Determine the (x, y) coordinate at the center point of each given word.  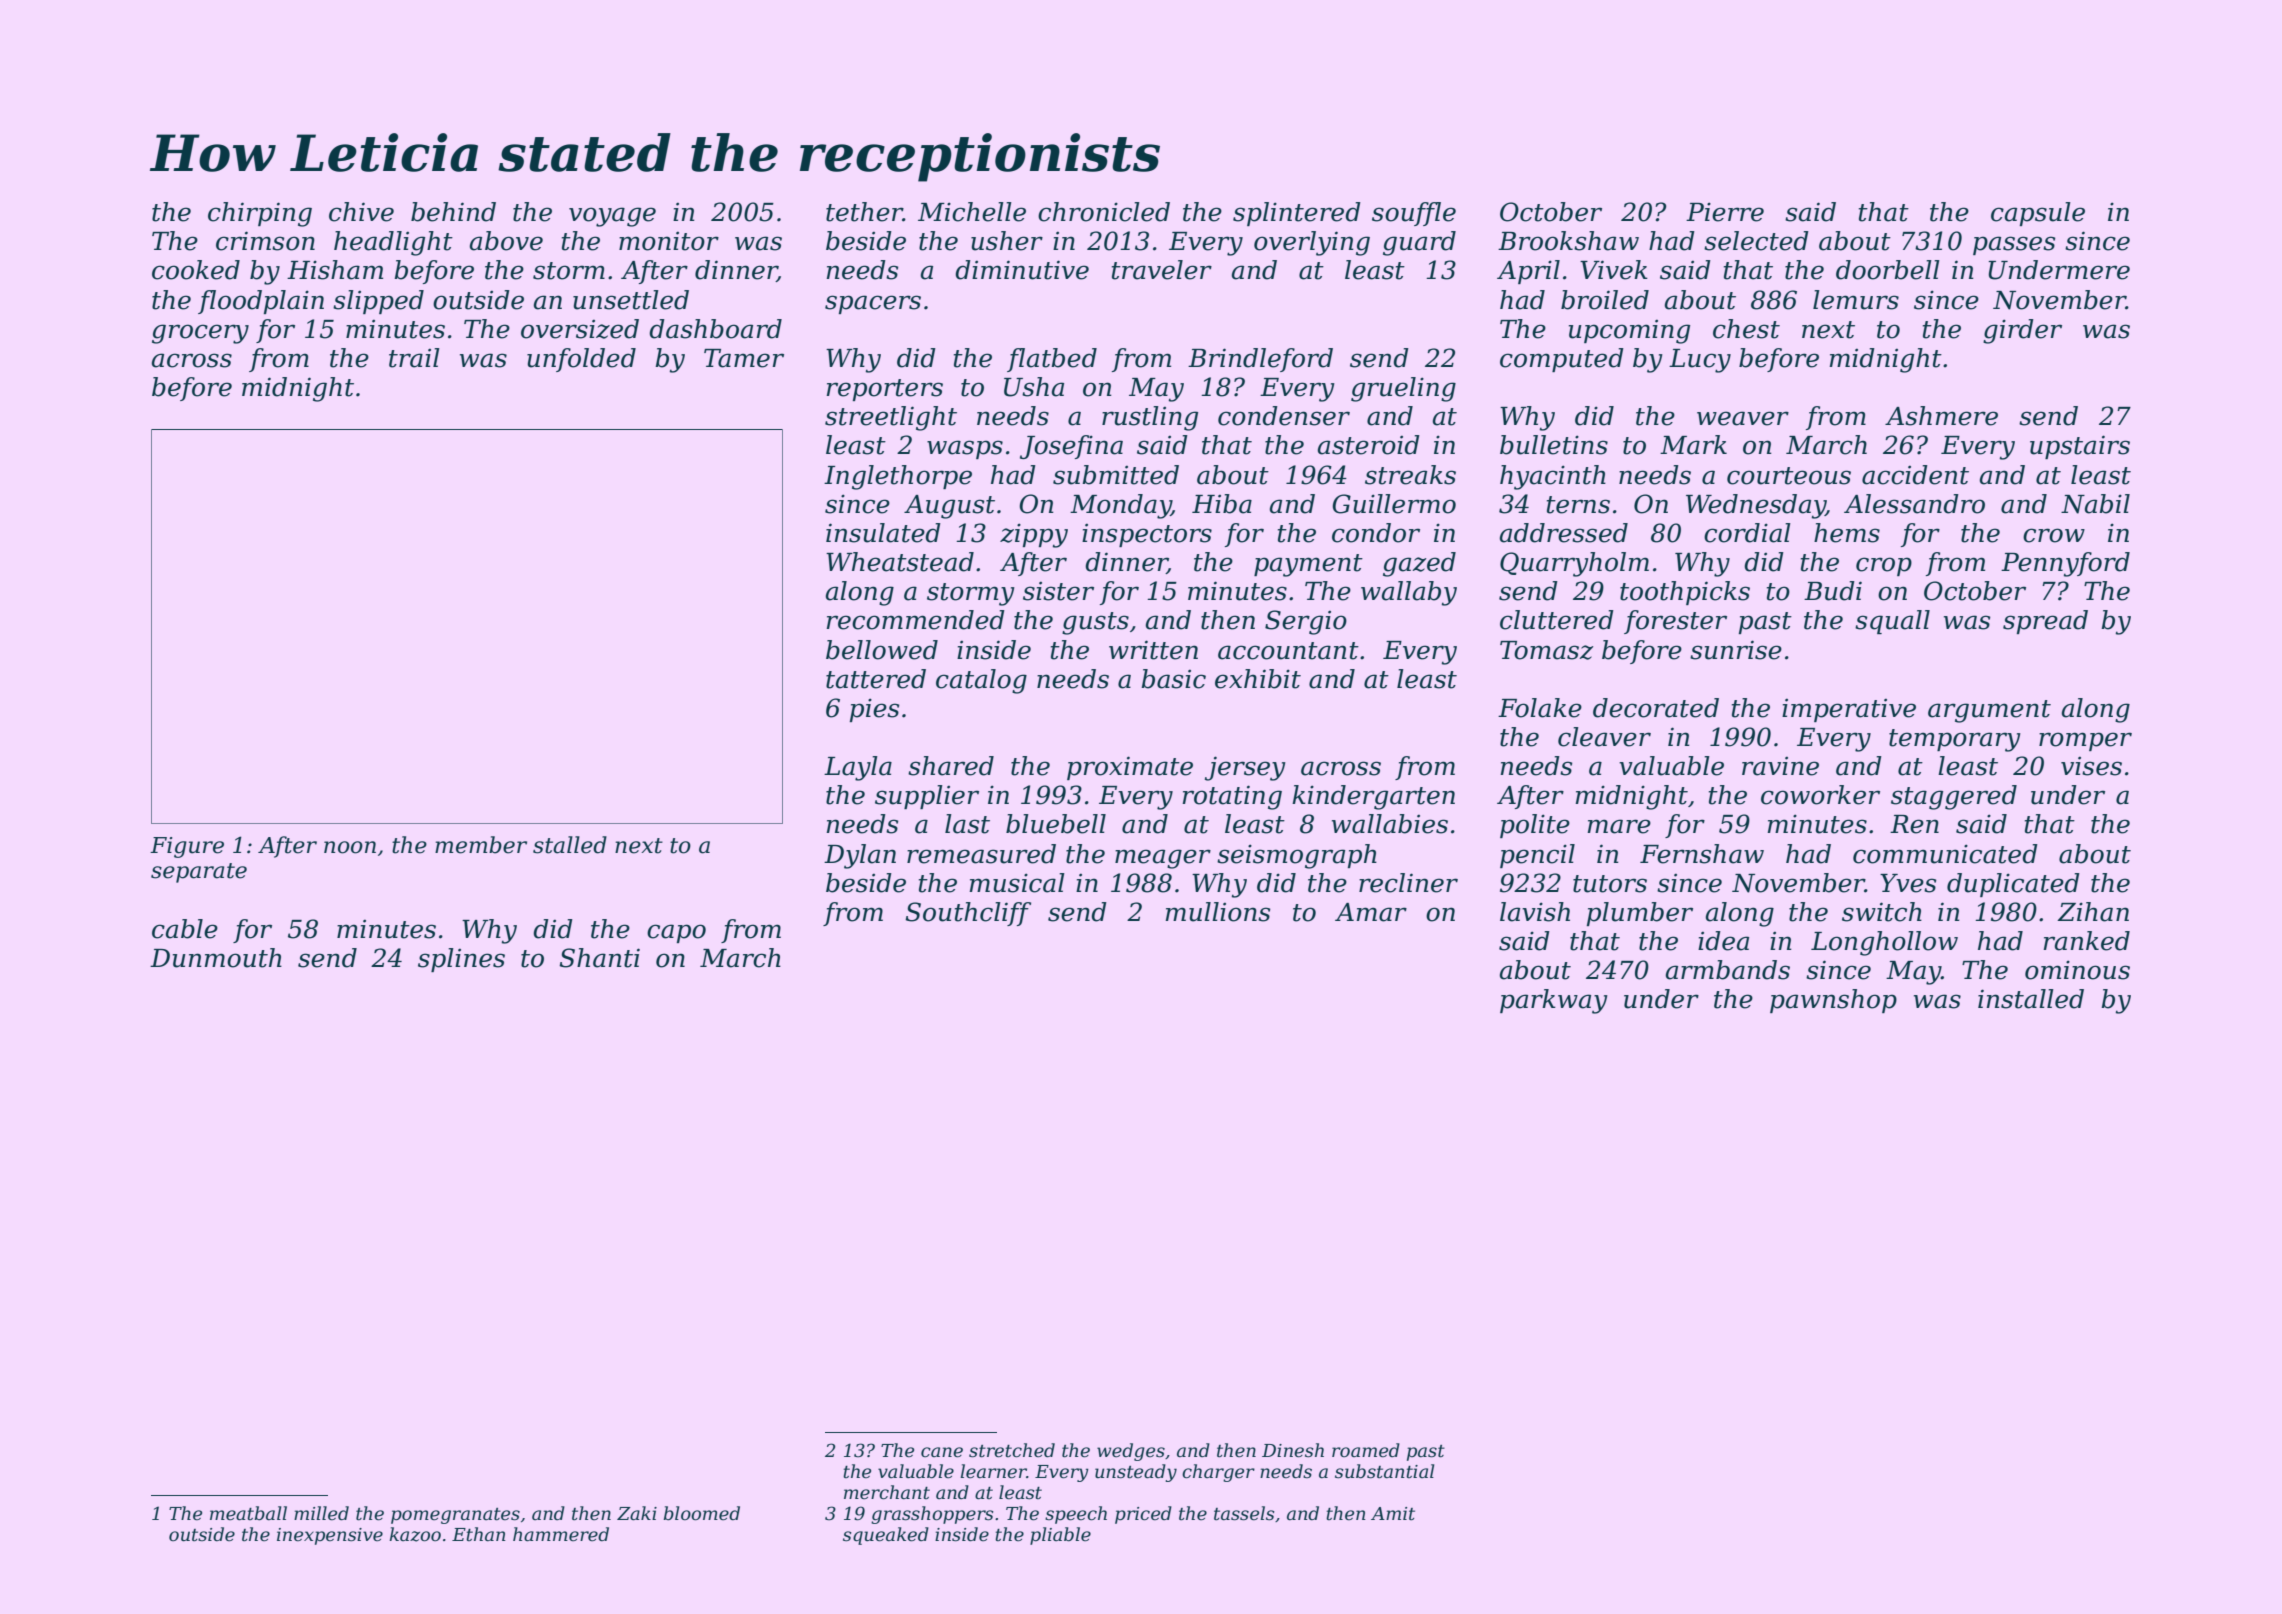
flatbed (1052, 360)
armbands (1728, 970)
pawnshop (1833, 1001)
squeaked (886, 1536)
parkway (1554, 1001)
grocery (200, 334)
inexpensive (330, 1536)
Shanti (599, 958)
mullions (1217, 912)
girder (2022, 331)
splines (461, 960)
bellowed (882, 650)
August (949, 507)
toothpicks (1685, 593)
